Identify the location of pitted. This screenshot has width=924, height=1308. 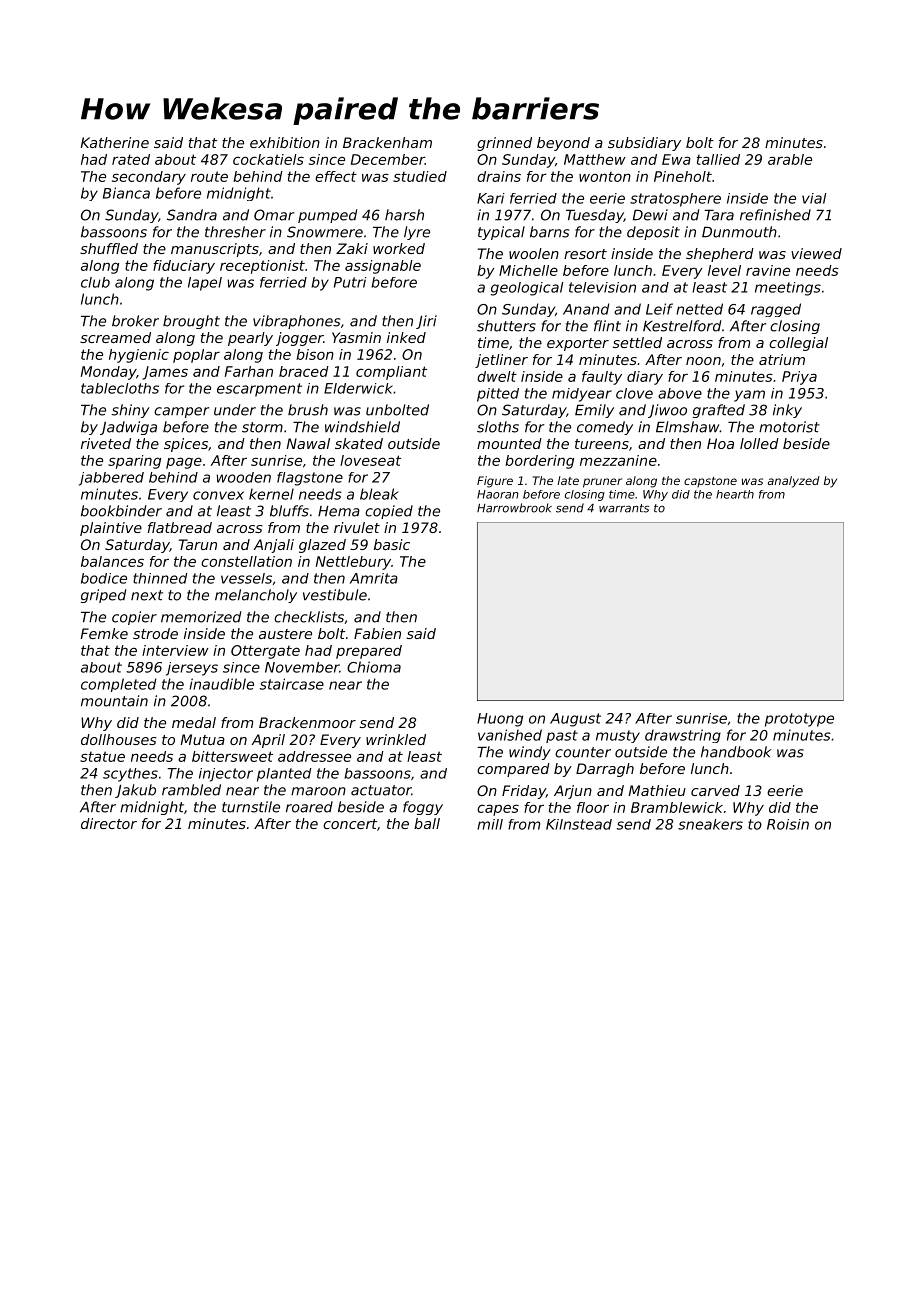
(498, 395).
